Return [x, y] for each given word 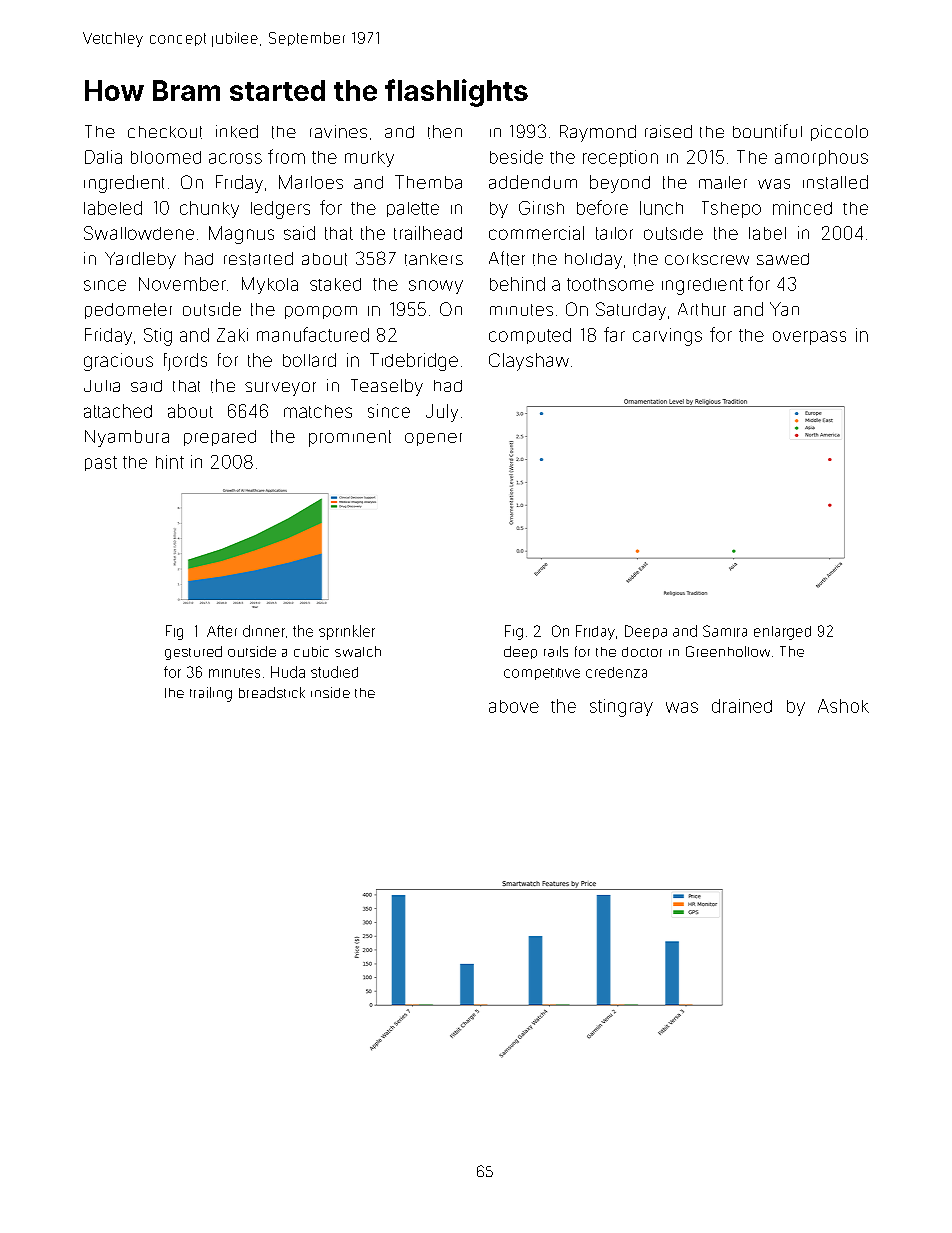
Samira [725, 631]
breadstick [272, 692]
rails [556, 651]
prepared [220, 438]
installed [835, 182]
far [614, 334]
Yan [784, 309]
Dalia [103, 157]
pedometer [128, 311]
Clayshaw [529, 362]
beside [516, 157]
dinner [264, 631]
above [514, 706]
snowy [436, 287]
